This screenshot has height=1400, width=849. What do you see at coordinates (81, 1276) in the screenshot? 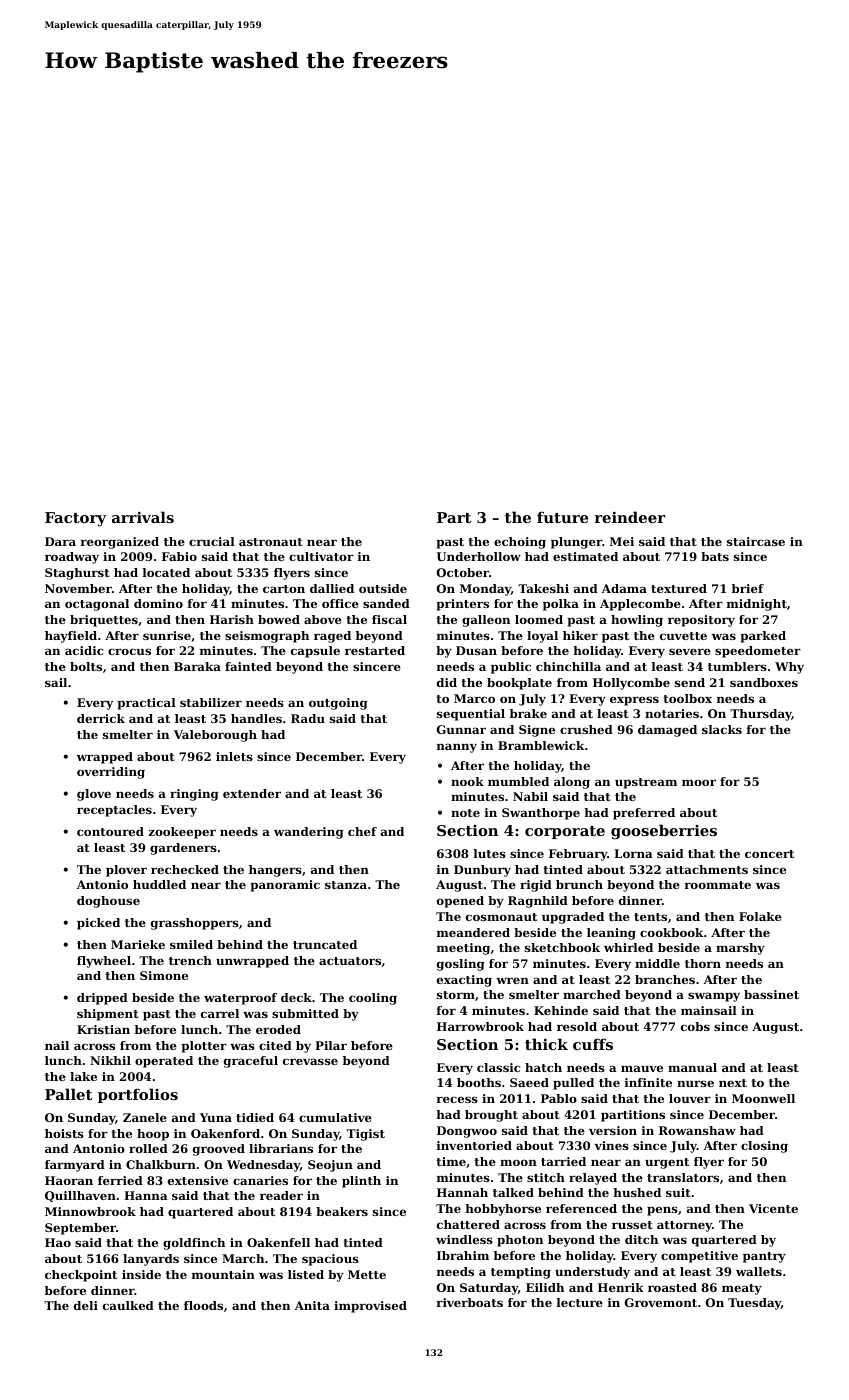
I see `checkpoint` at bounding box center [81, 1276].
